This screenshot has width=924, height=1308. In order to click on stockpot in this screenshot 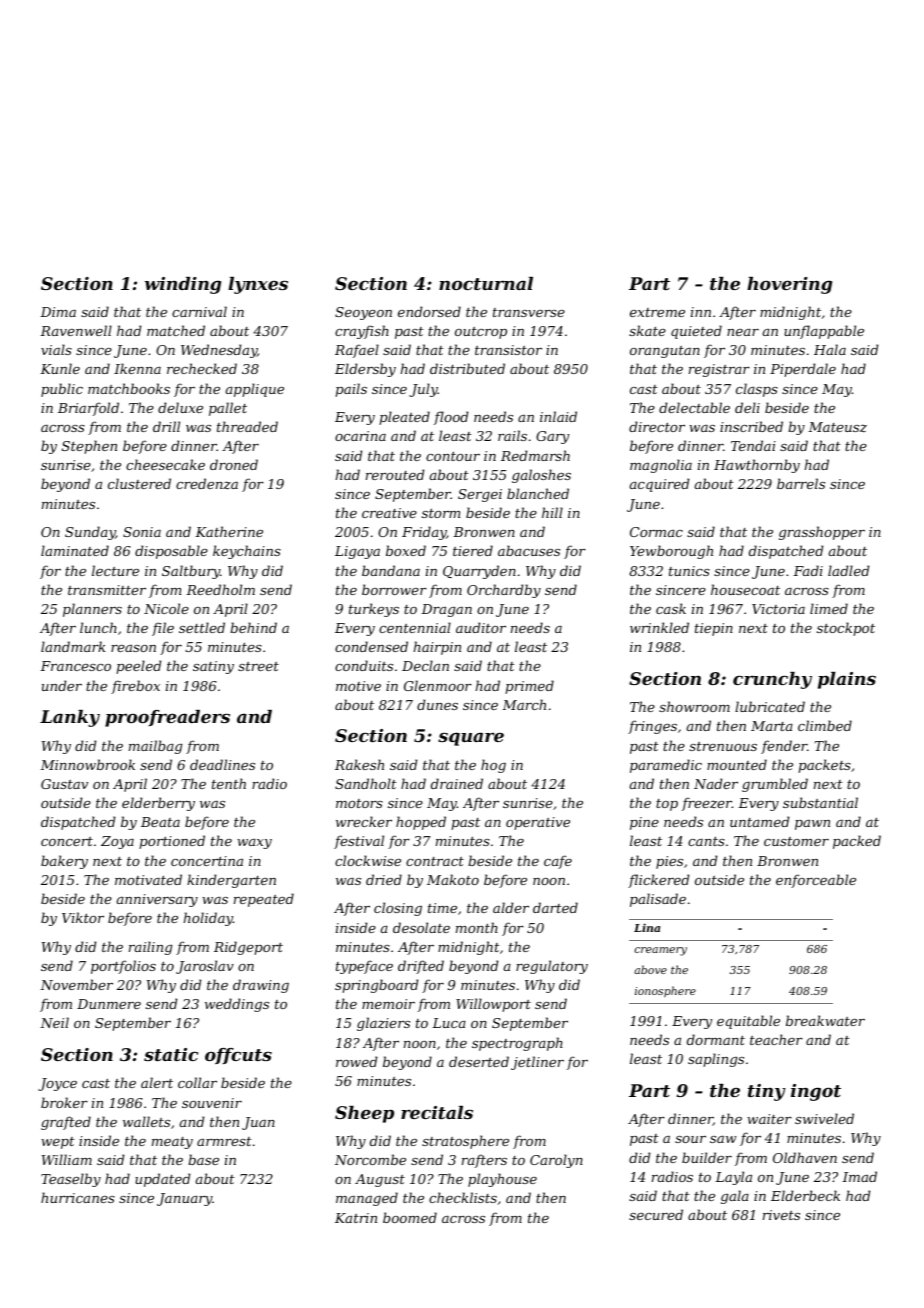, I will do `click(846, 629)`.
